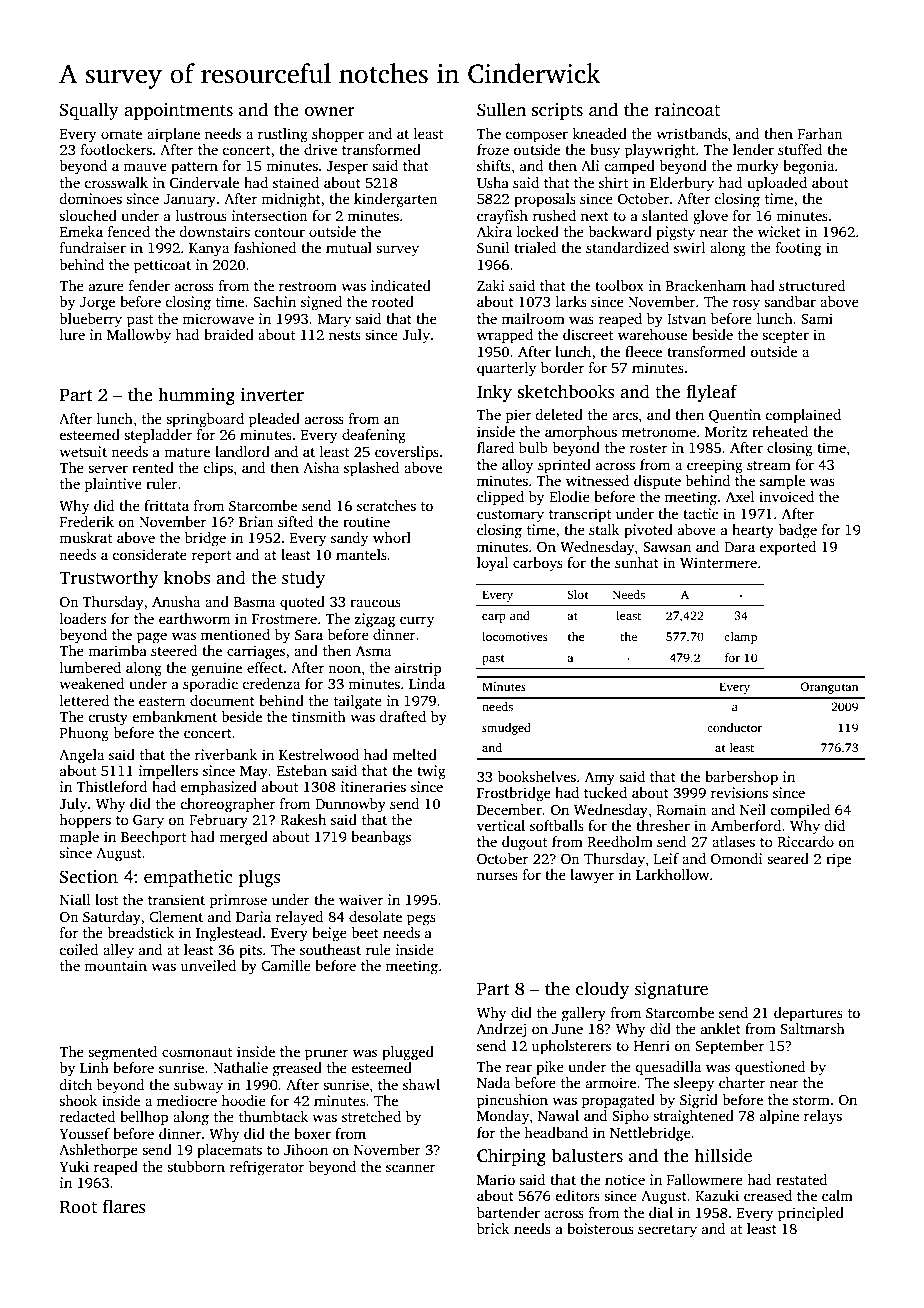 The height and width of the document is (1308, 924). What do you see at coordinates (225, 754) in the document?
I see `riverbank` at bounding box center [225, 754].
